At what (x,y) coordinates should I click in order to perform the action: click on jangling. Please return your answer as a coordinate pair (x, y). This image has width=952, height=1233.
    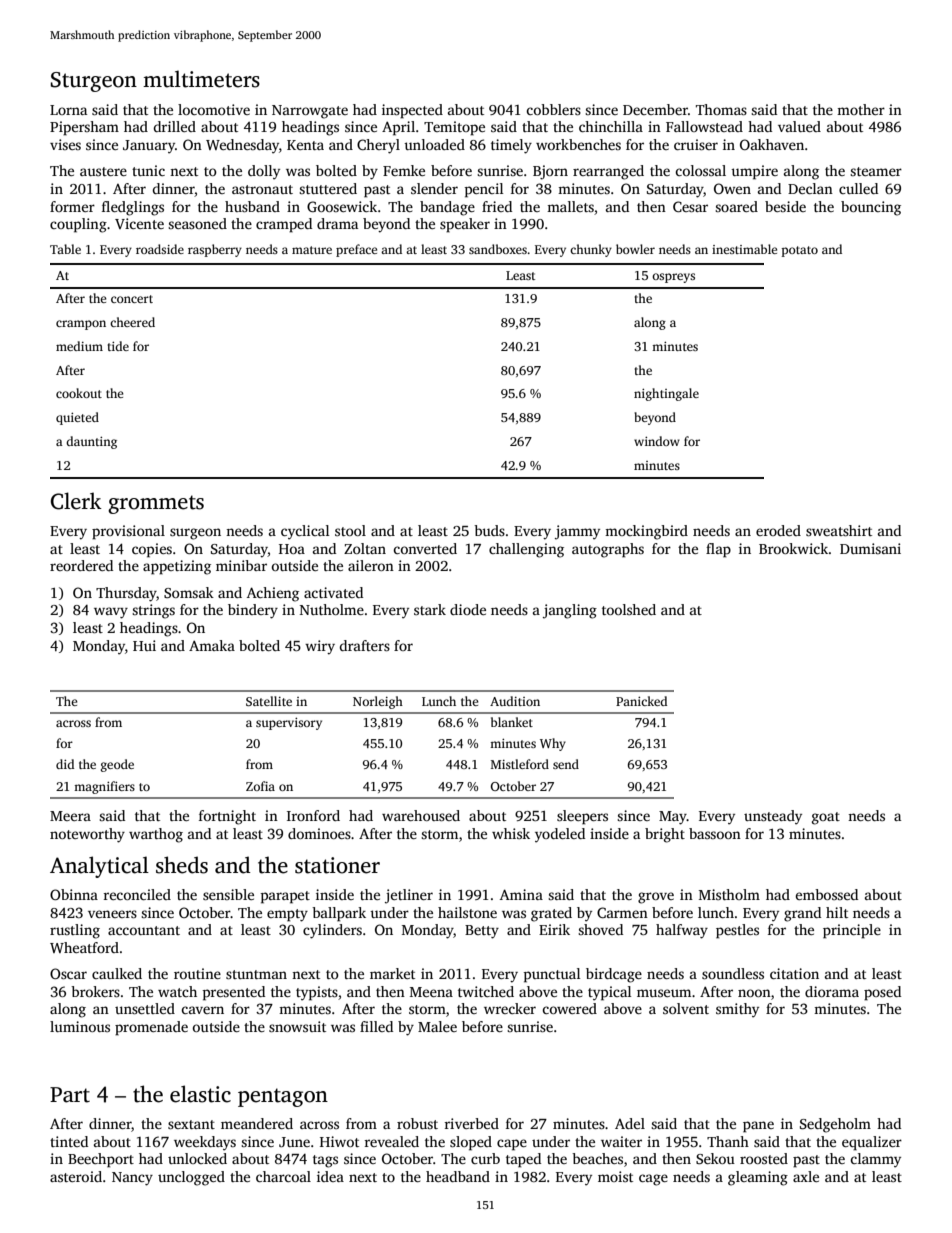
    Looking at the image, I should click on (570, 611).
